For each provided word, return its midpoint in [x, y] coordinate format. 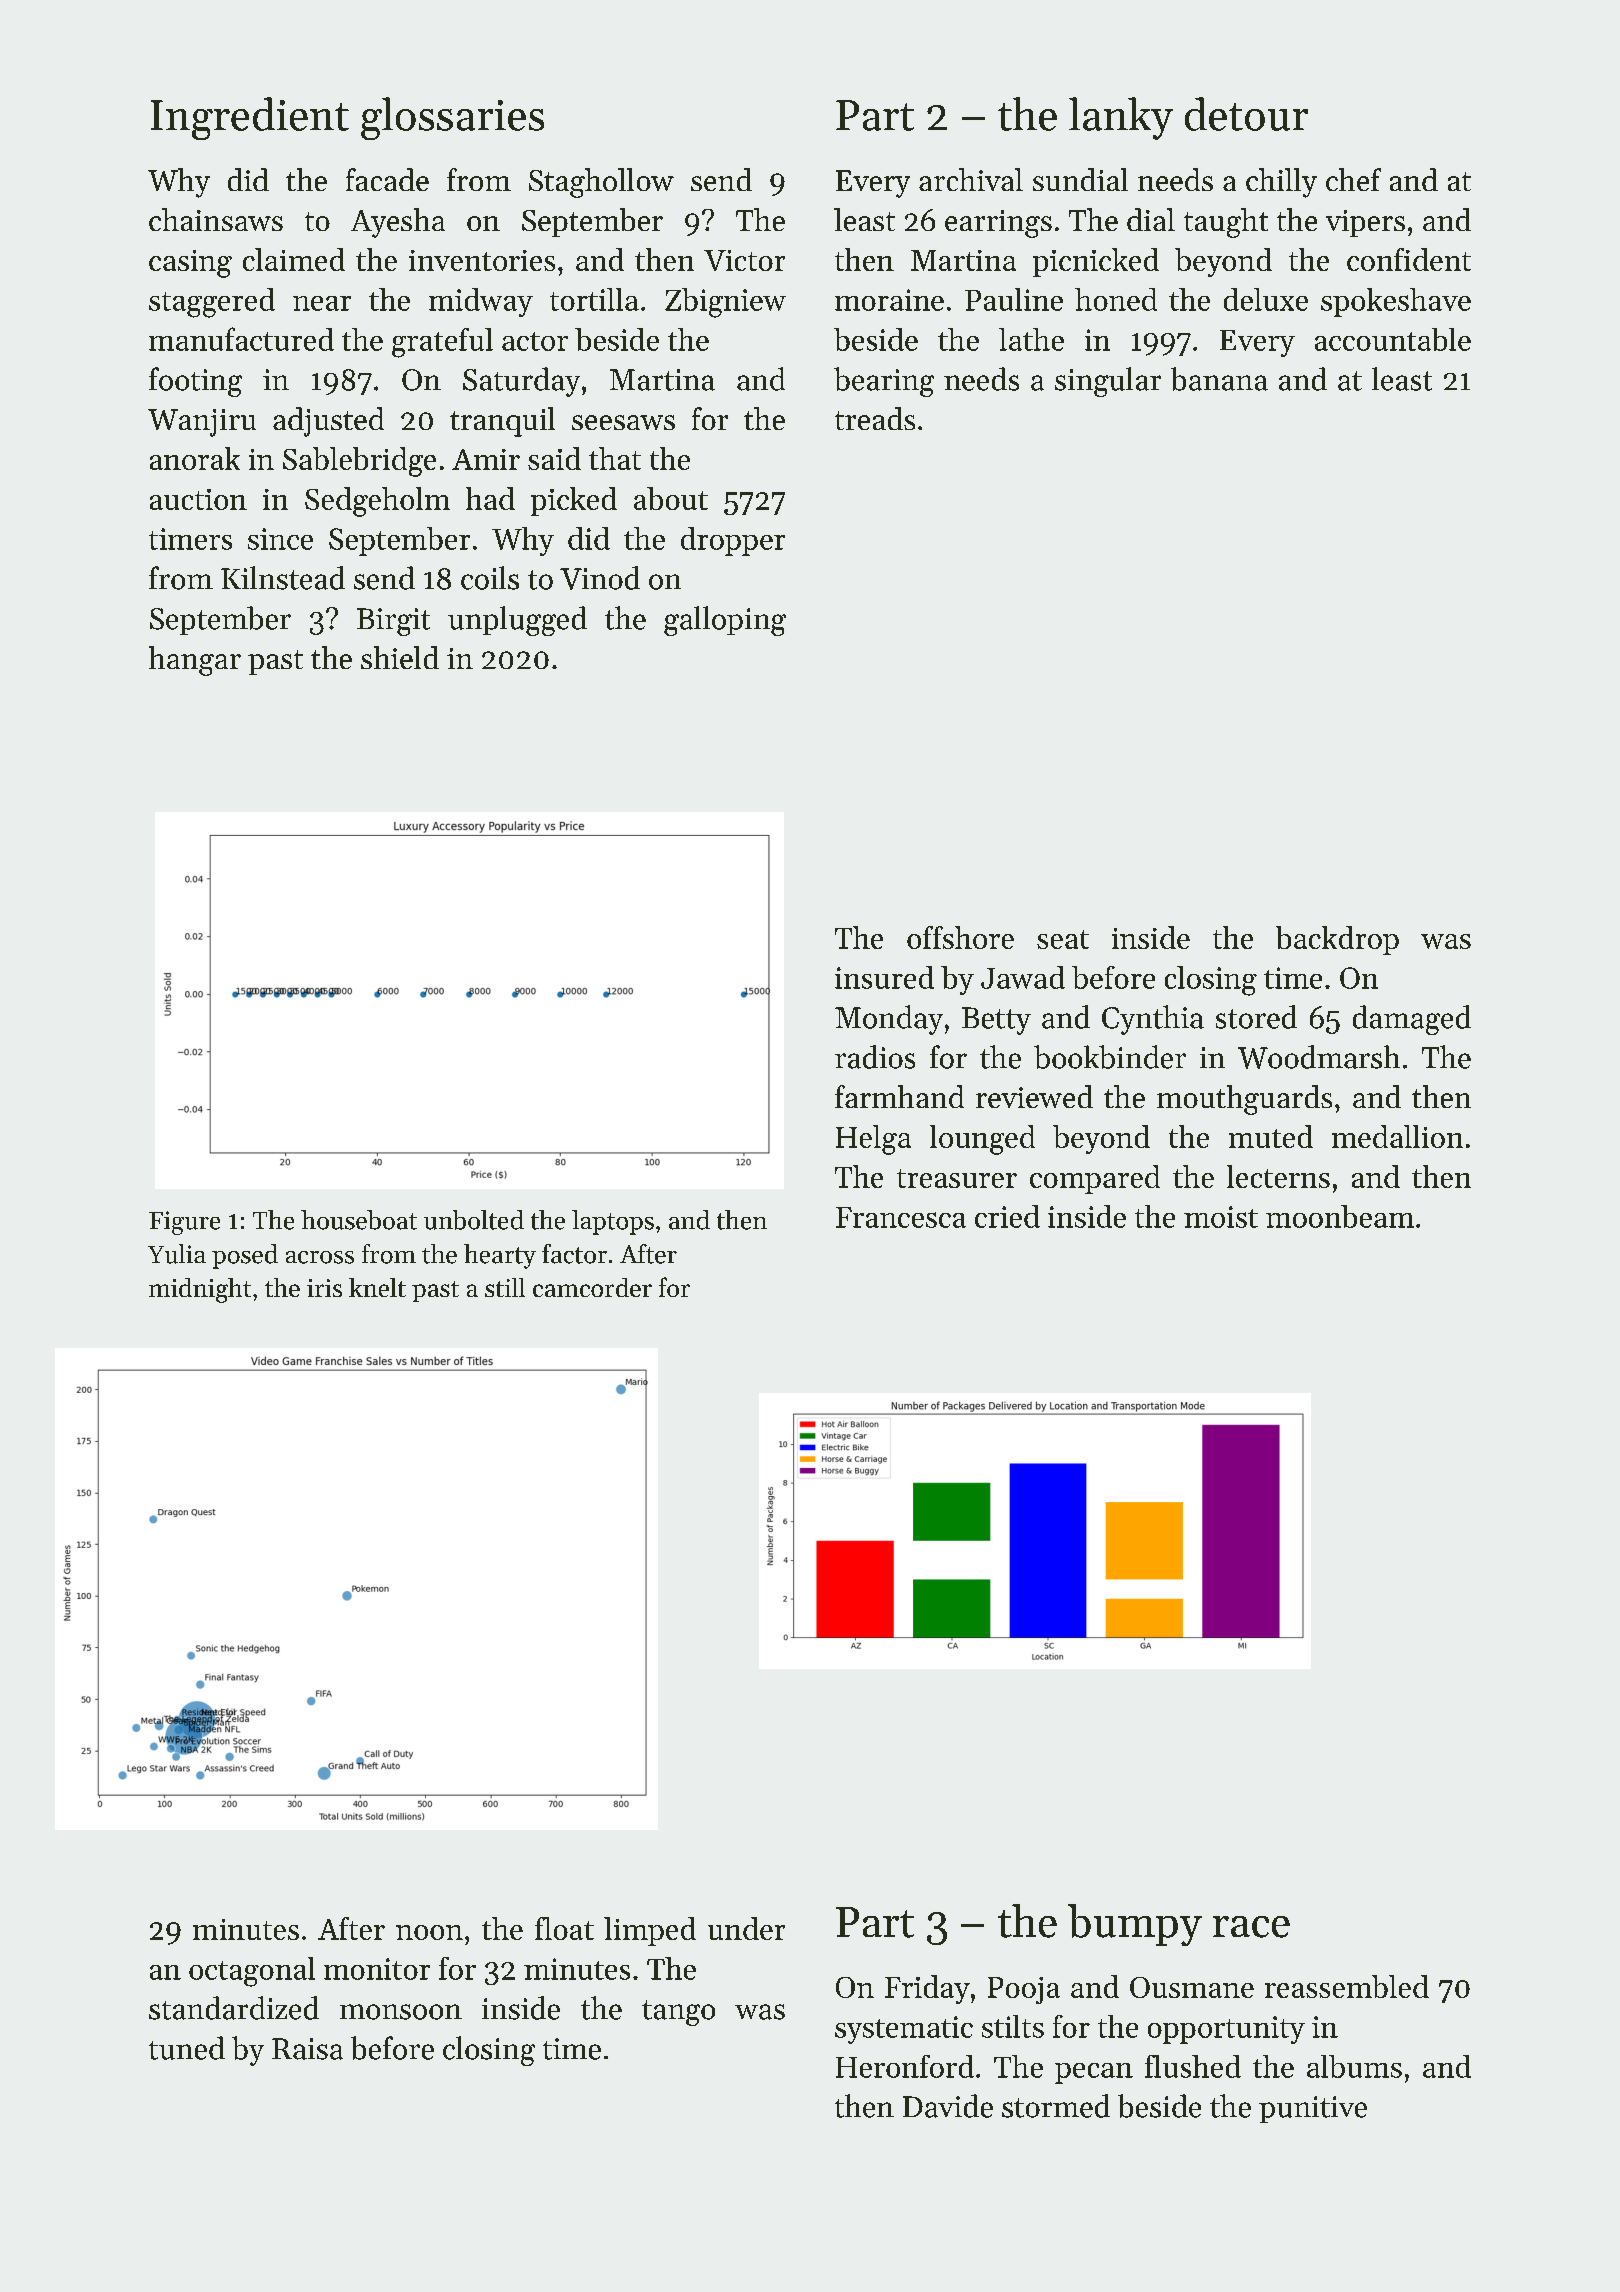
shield [400, 657]
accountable [1393, 339]
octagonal [252, 1972]
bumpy [1135, 1925]
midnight [200, 1290]
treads [875, 418]
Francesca [901, 1217]
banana [1219, 379]
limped [650, 1931]
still [505, 1287]
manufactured [241, 339]
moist [1221, 1217]
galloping [725, 621]
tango [678, 2013]
